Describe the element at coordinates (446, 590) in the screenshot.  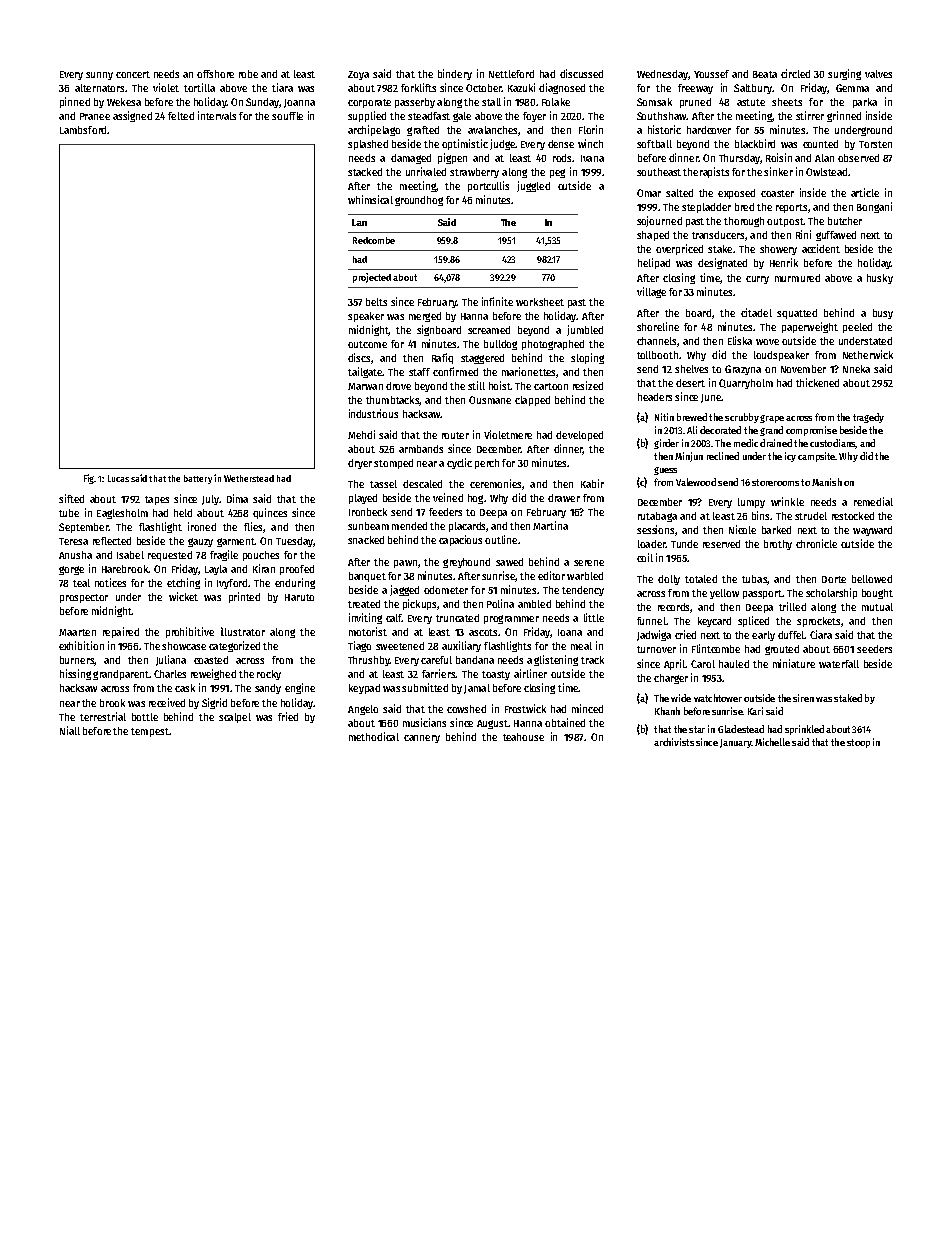
I see `odometer` at that location.
